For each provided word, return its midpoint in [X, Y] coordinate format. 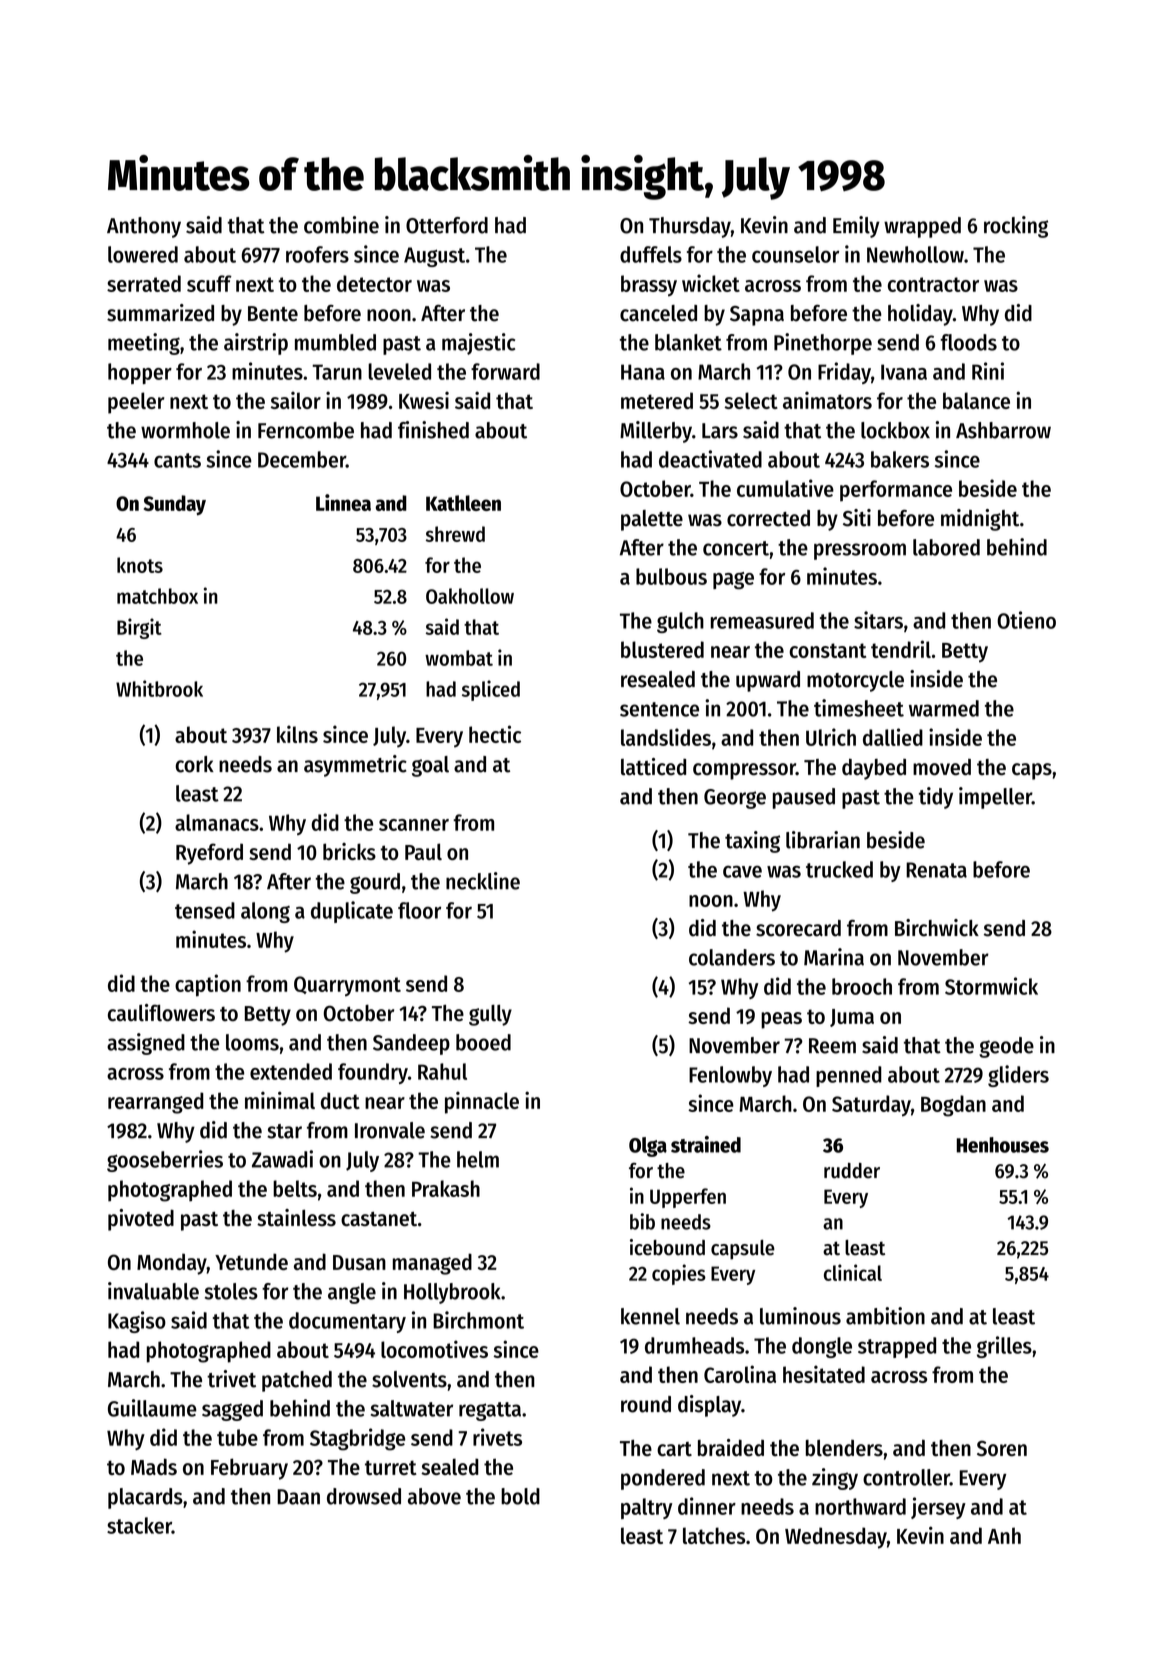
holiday [920, 315]
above [434, 1496]
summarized [160, 313]
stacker [139, 1525]
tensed [205, 910]
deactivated [710, 459]
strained [706, 1144]
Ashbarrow [1003, 430]
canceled [658, 313]
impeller [995, 798]
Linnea [343, 502]
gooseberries [165, 1161]
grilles [1004, 1347]
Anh [1004, 1535]
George [735, 799]
